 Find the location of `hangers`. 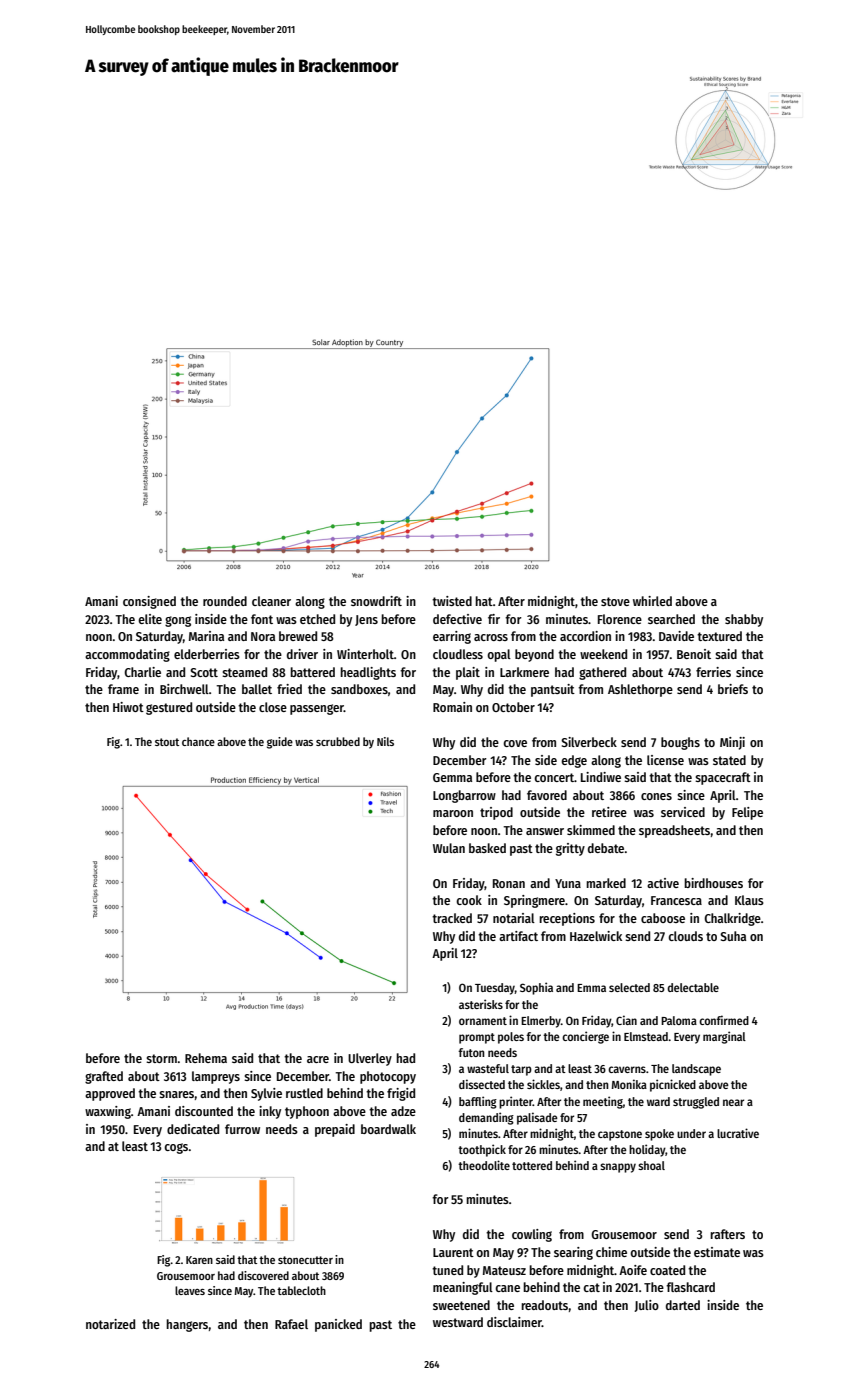

hangers is located at coordinates (187, 1325).
